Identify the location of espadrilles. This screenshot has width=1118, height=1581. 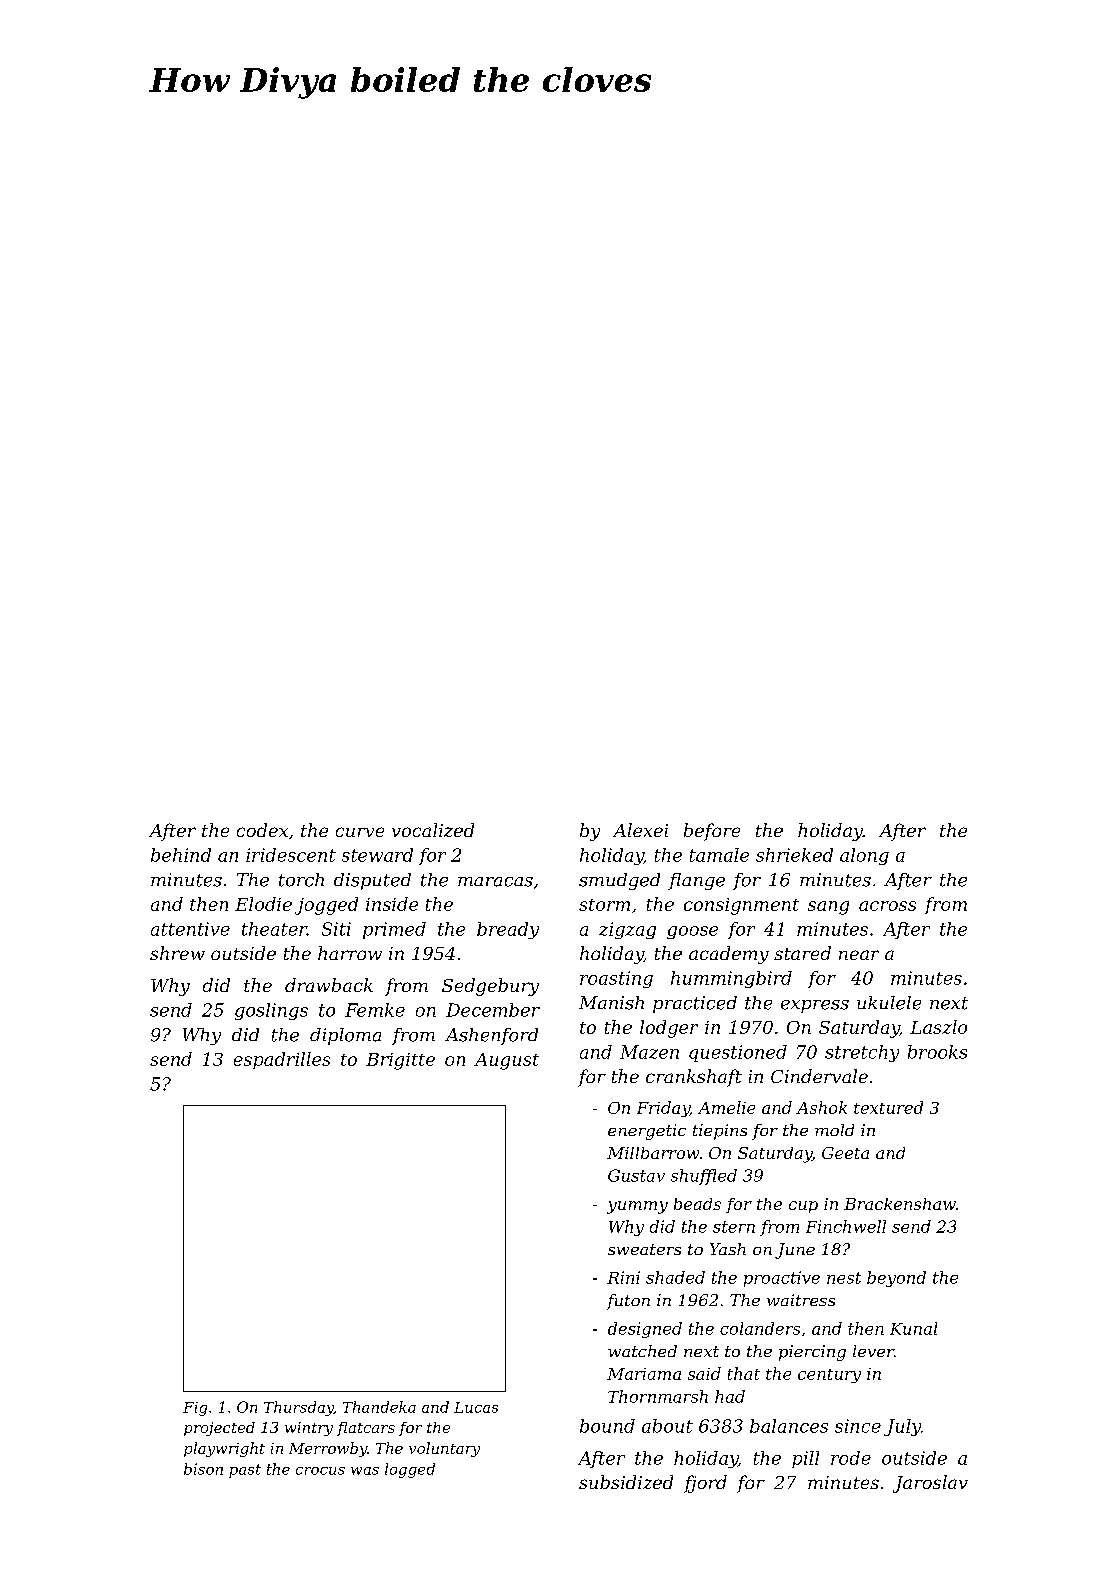
(282, 1060).
